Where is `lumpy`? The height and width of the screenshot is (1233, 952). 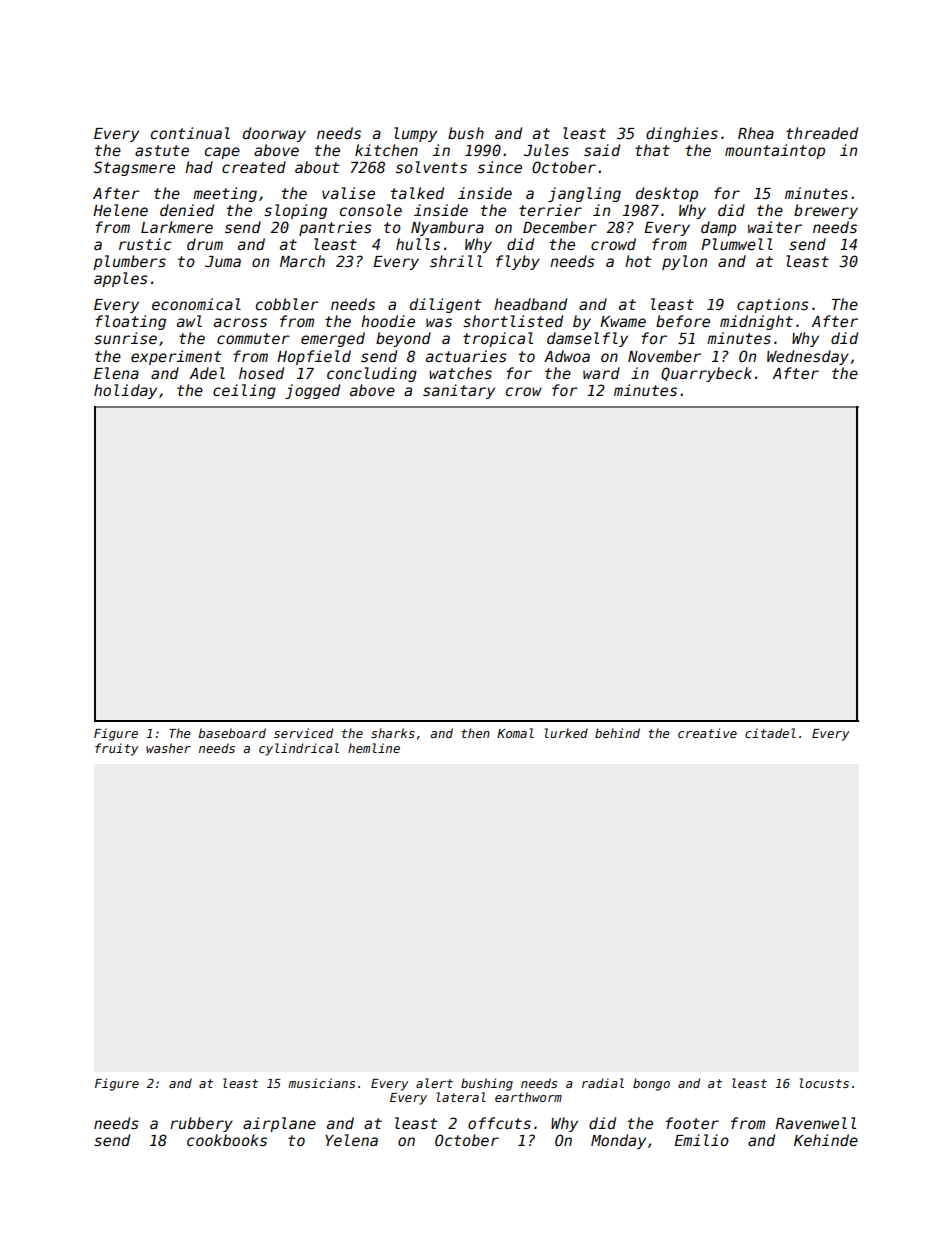 lumpy is located at coordinates (415, 134).
